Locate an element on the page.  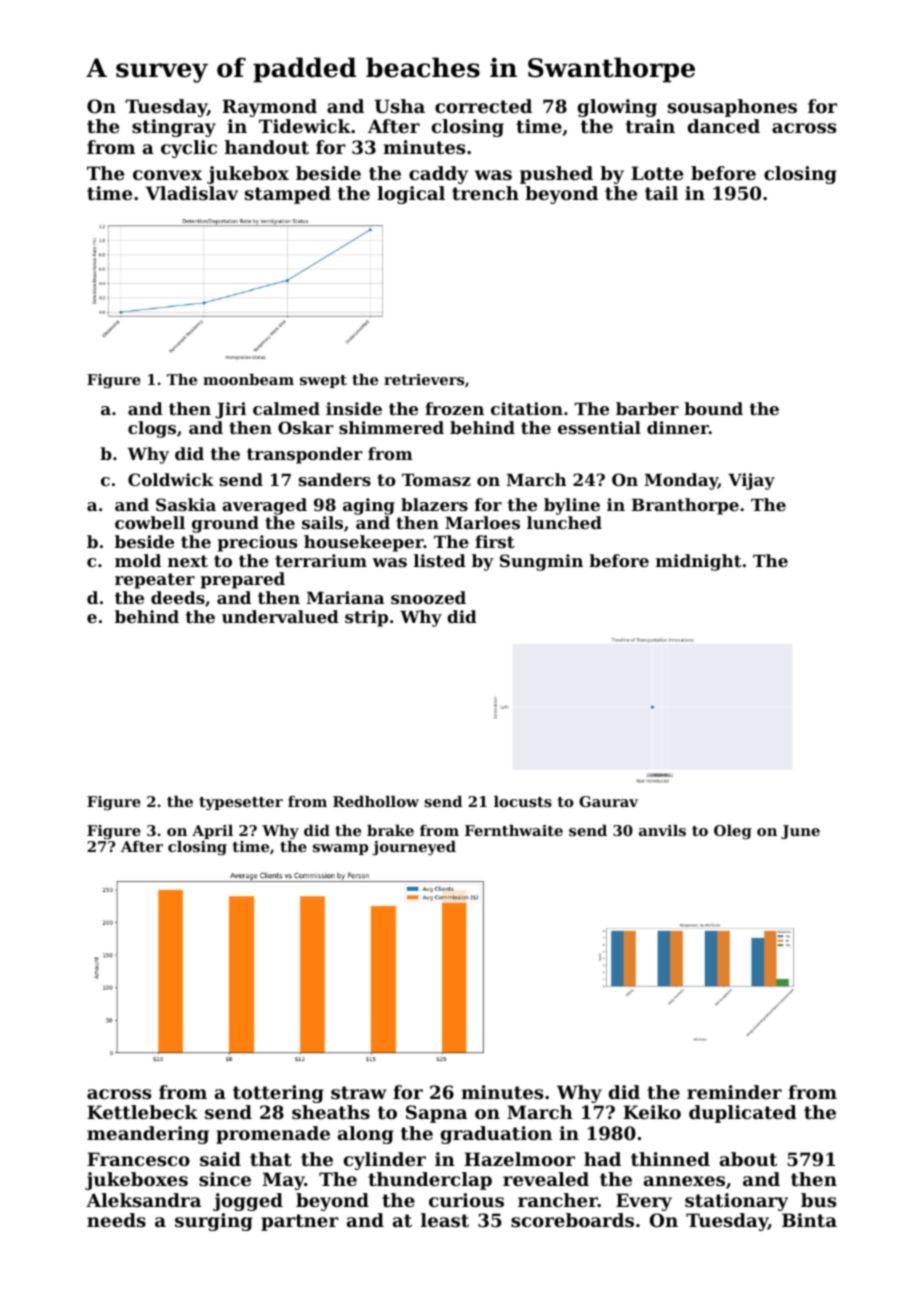
cowbell is located at coordinates (150, 522).
